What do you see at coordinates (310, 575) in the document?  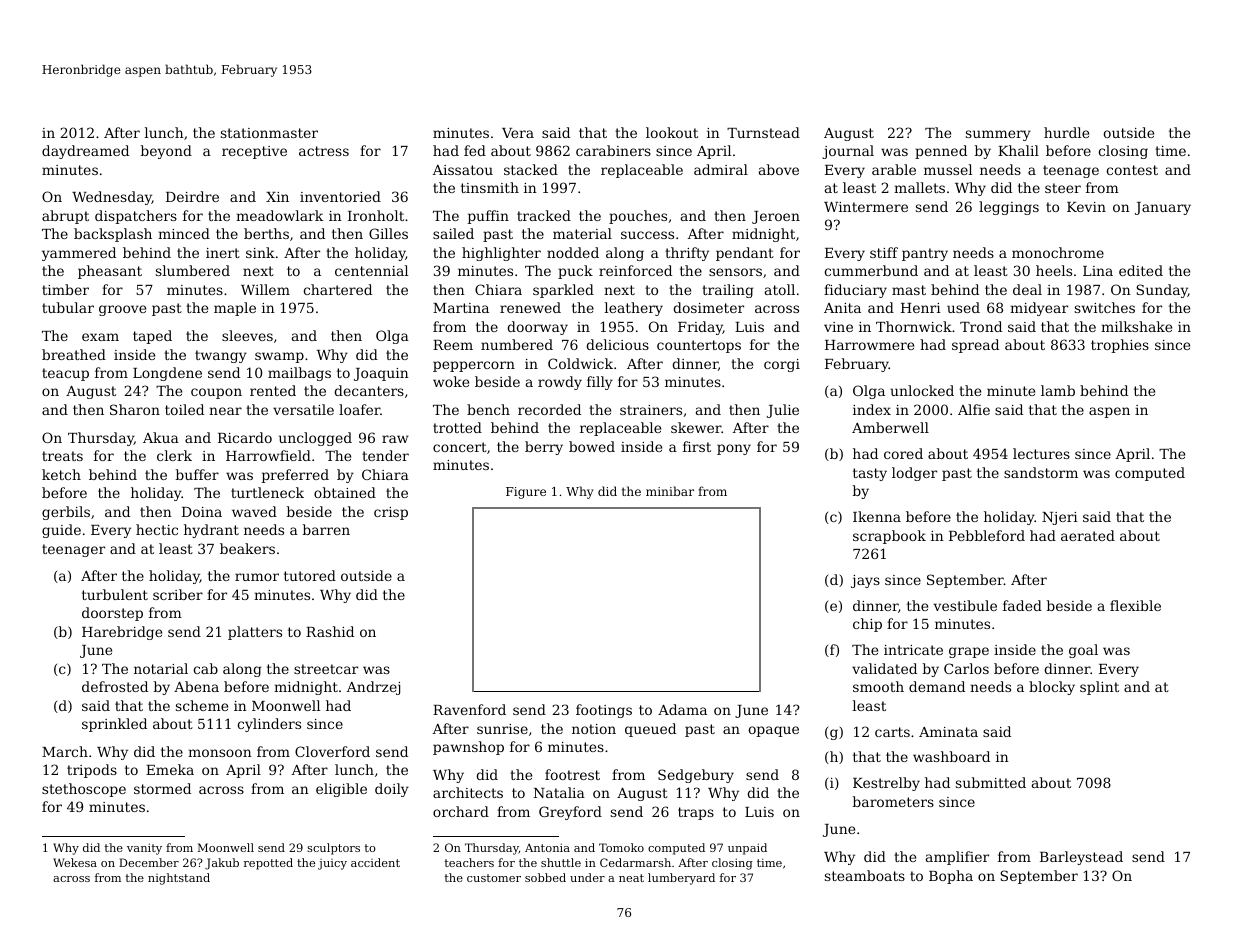 I see `tutored` at bounding box center [310, 575].
